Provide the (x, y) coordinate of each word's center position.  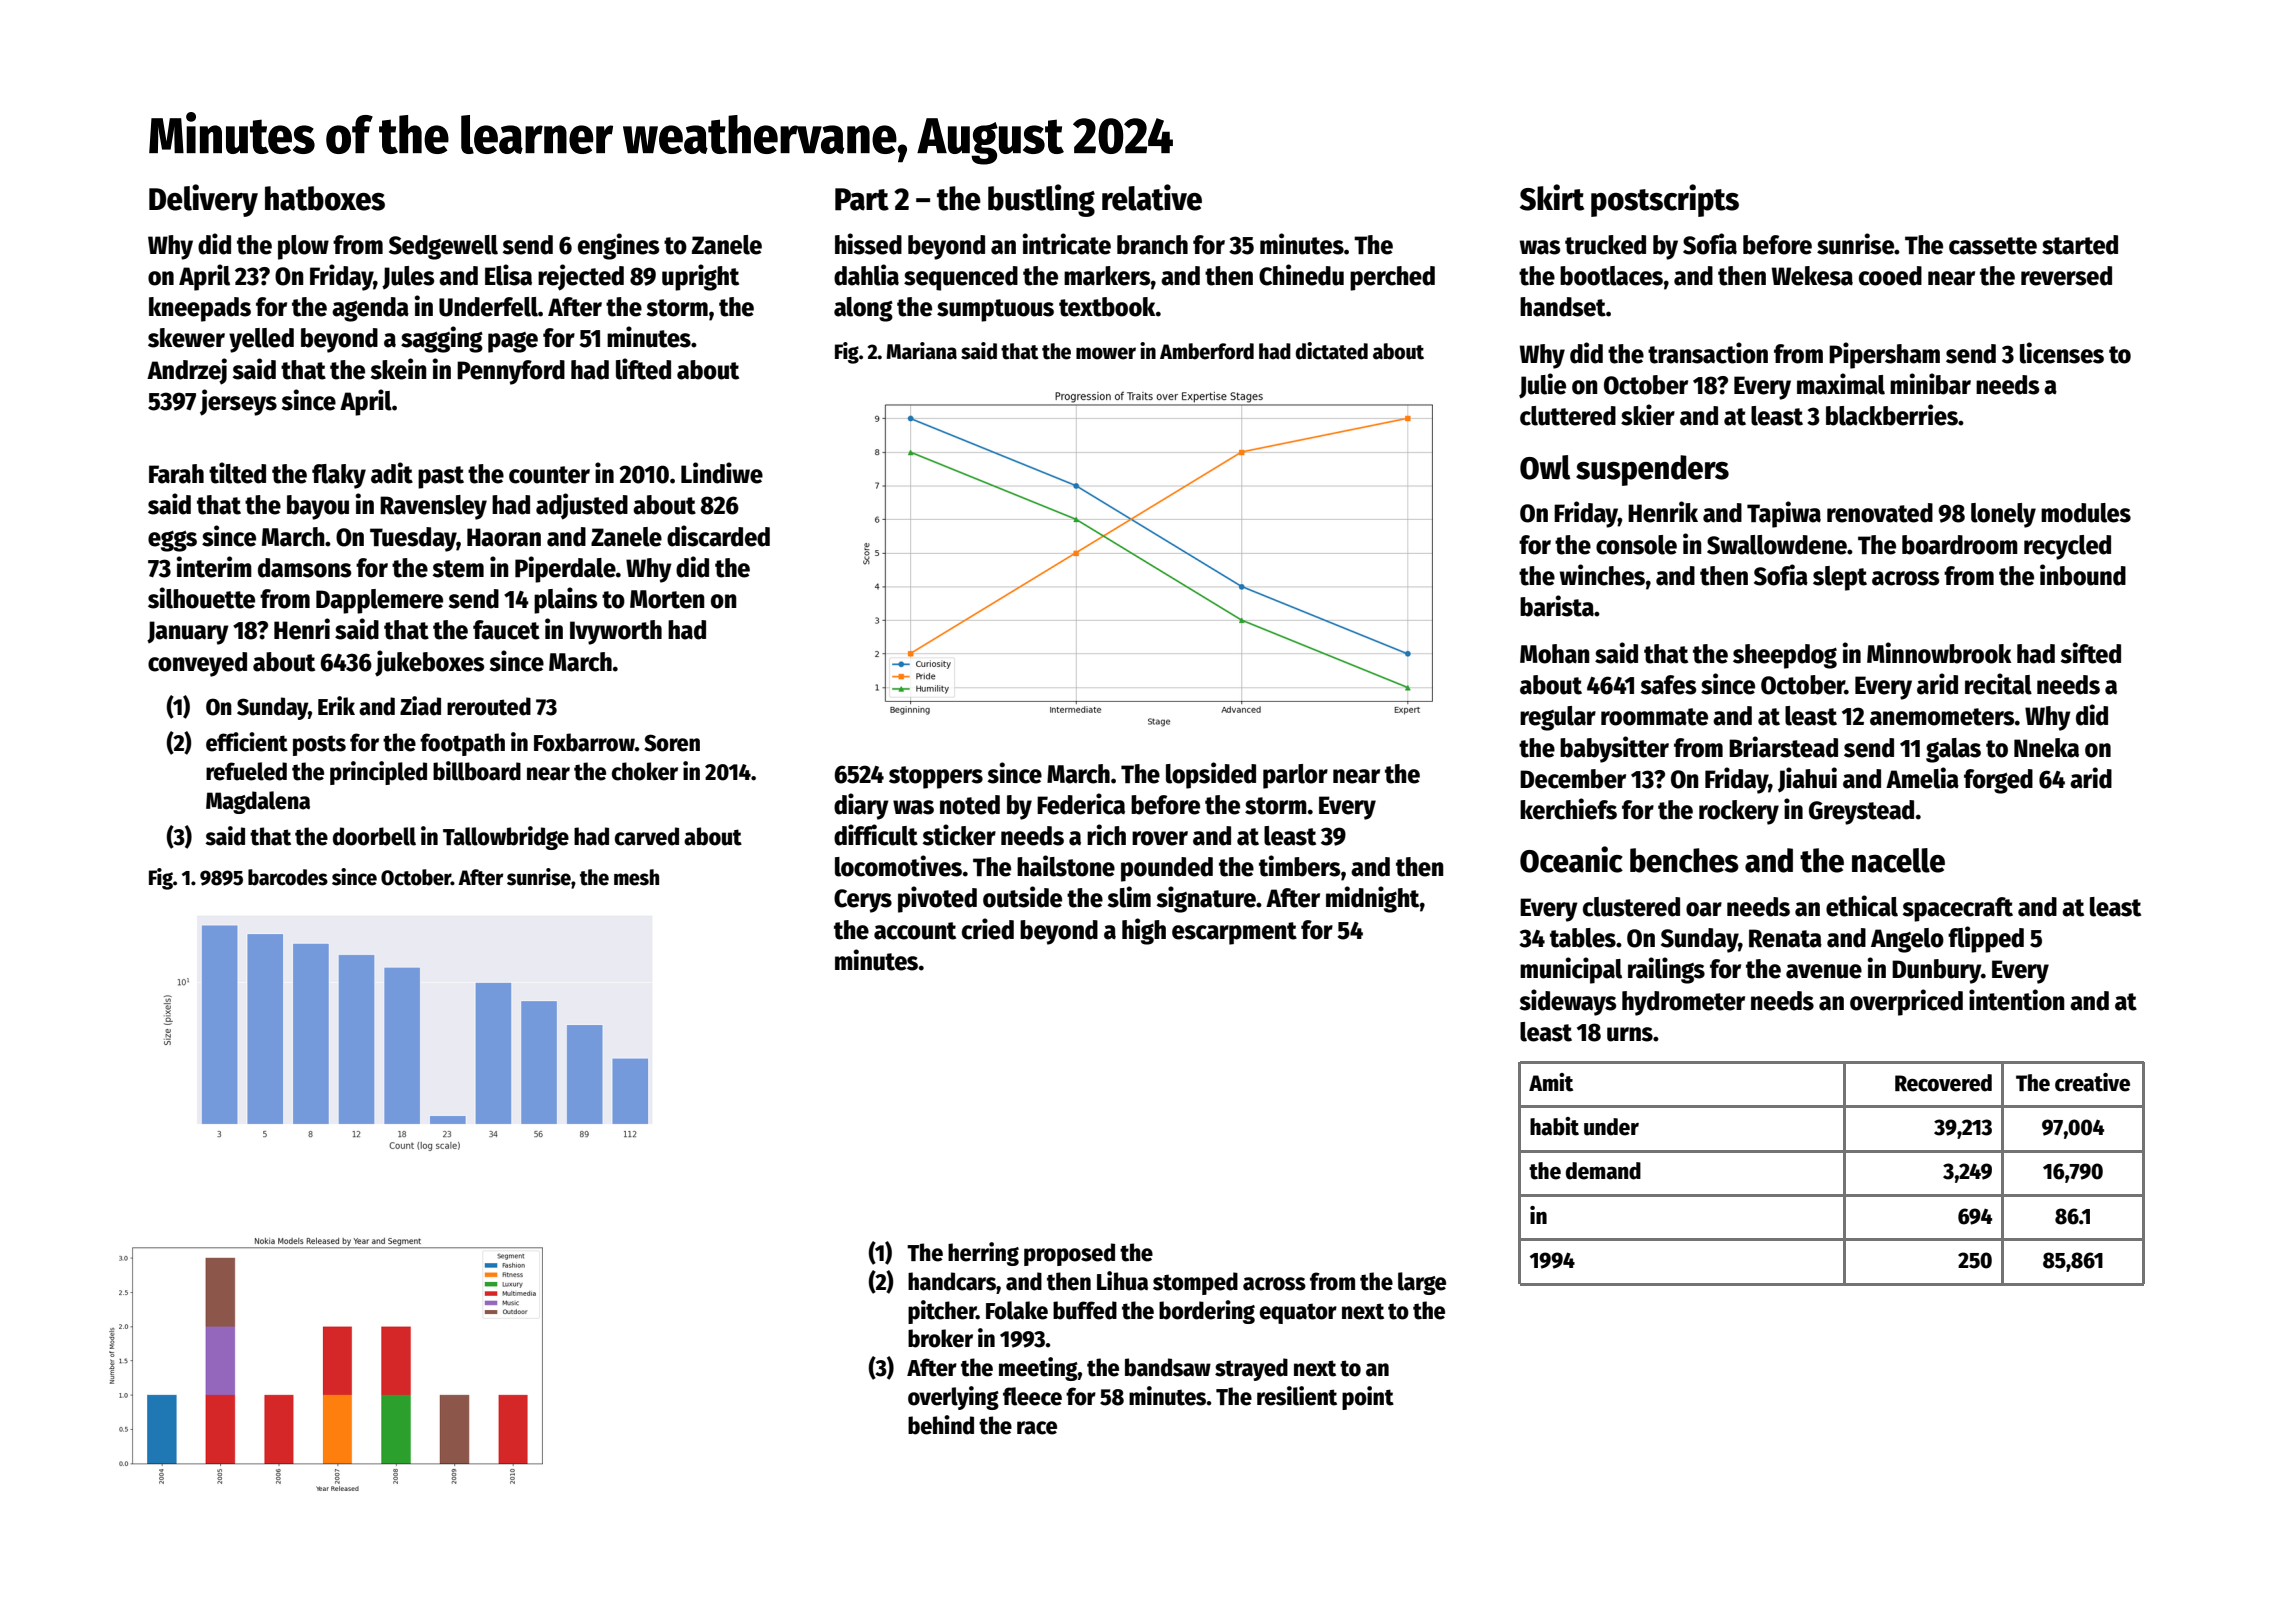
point (1368, 1398)
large (1422, 1283)
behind (941, 1425)
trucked (1605, 245)
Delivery (203, 200)
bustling (1041, 200)
